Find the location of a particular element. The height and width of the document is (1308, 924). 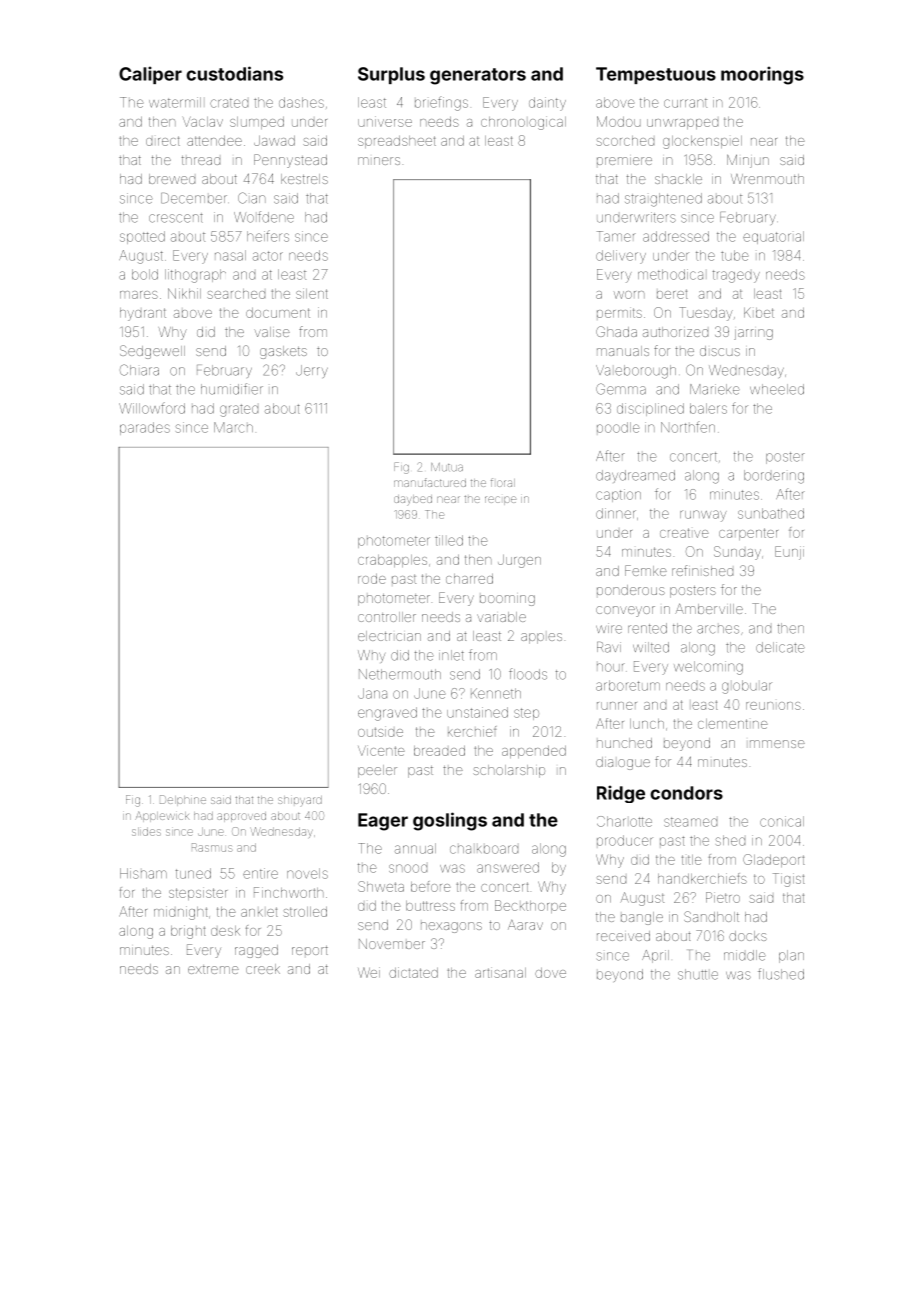

poodle is located at coordinates (618, 427).
